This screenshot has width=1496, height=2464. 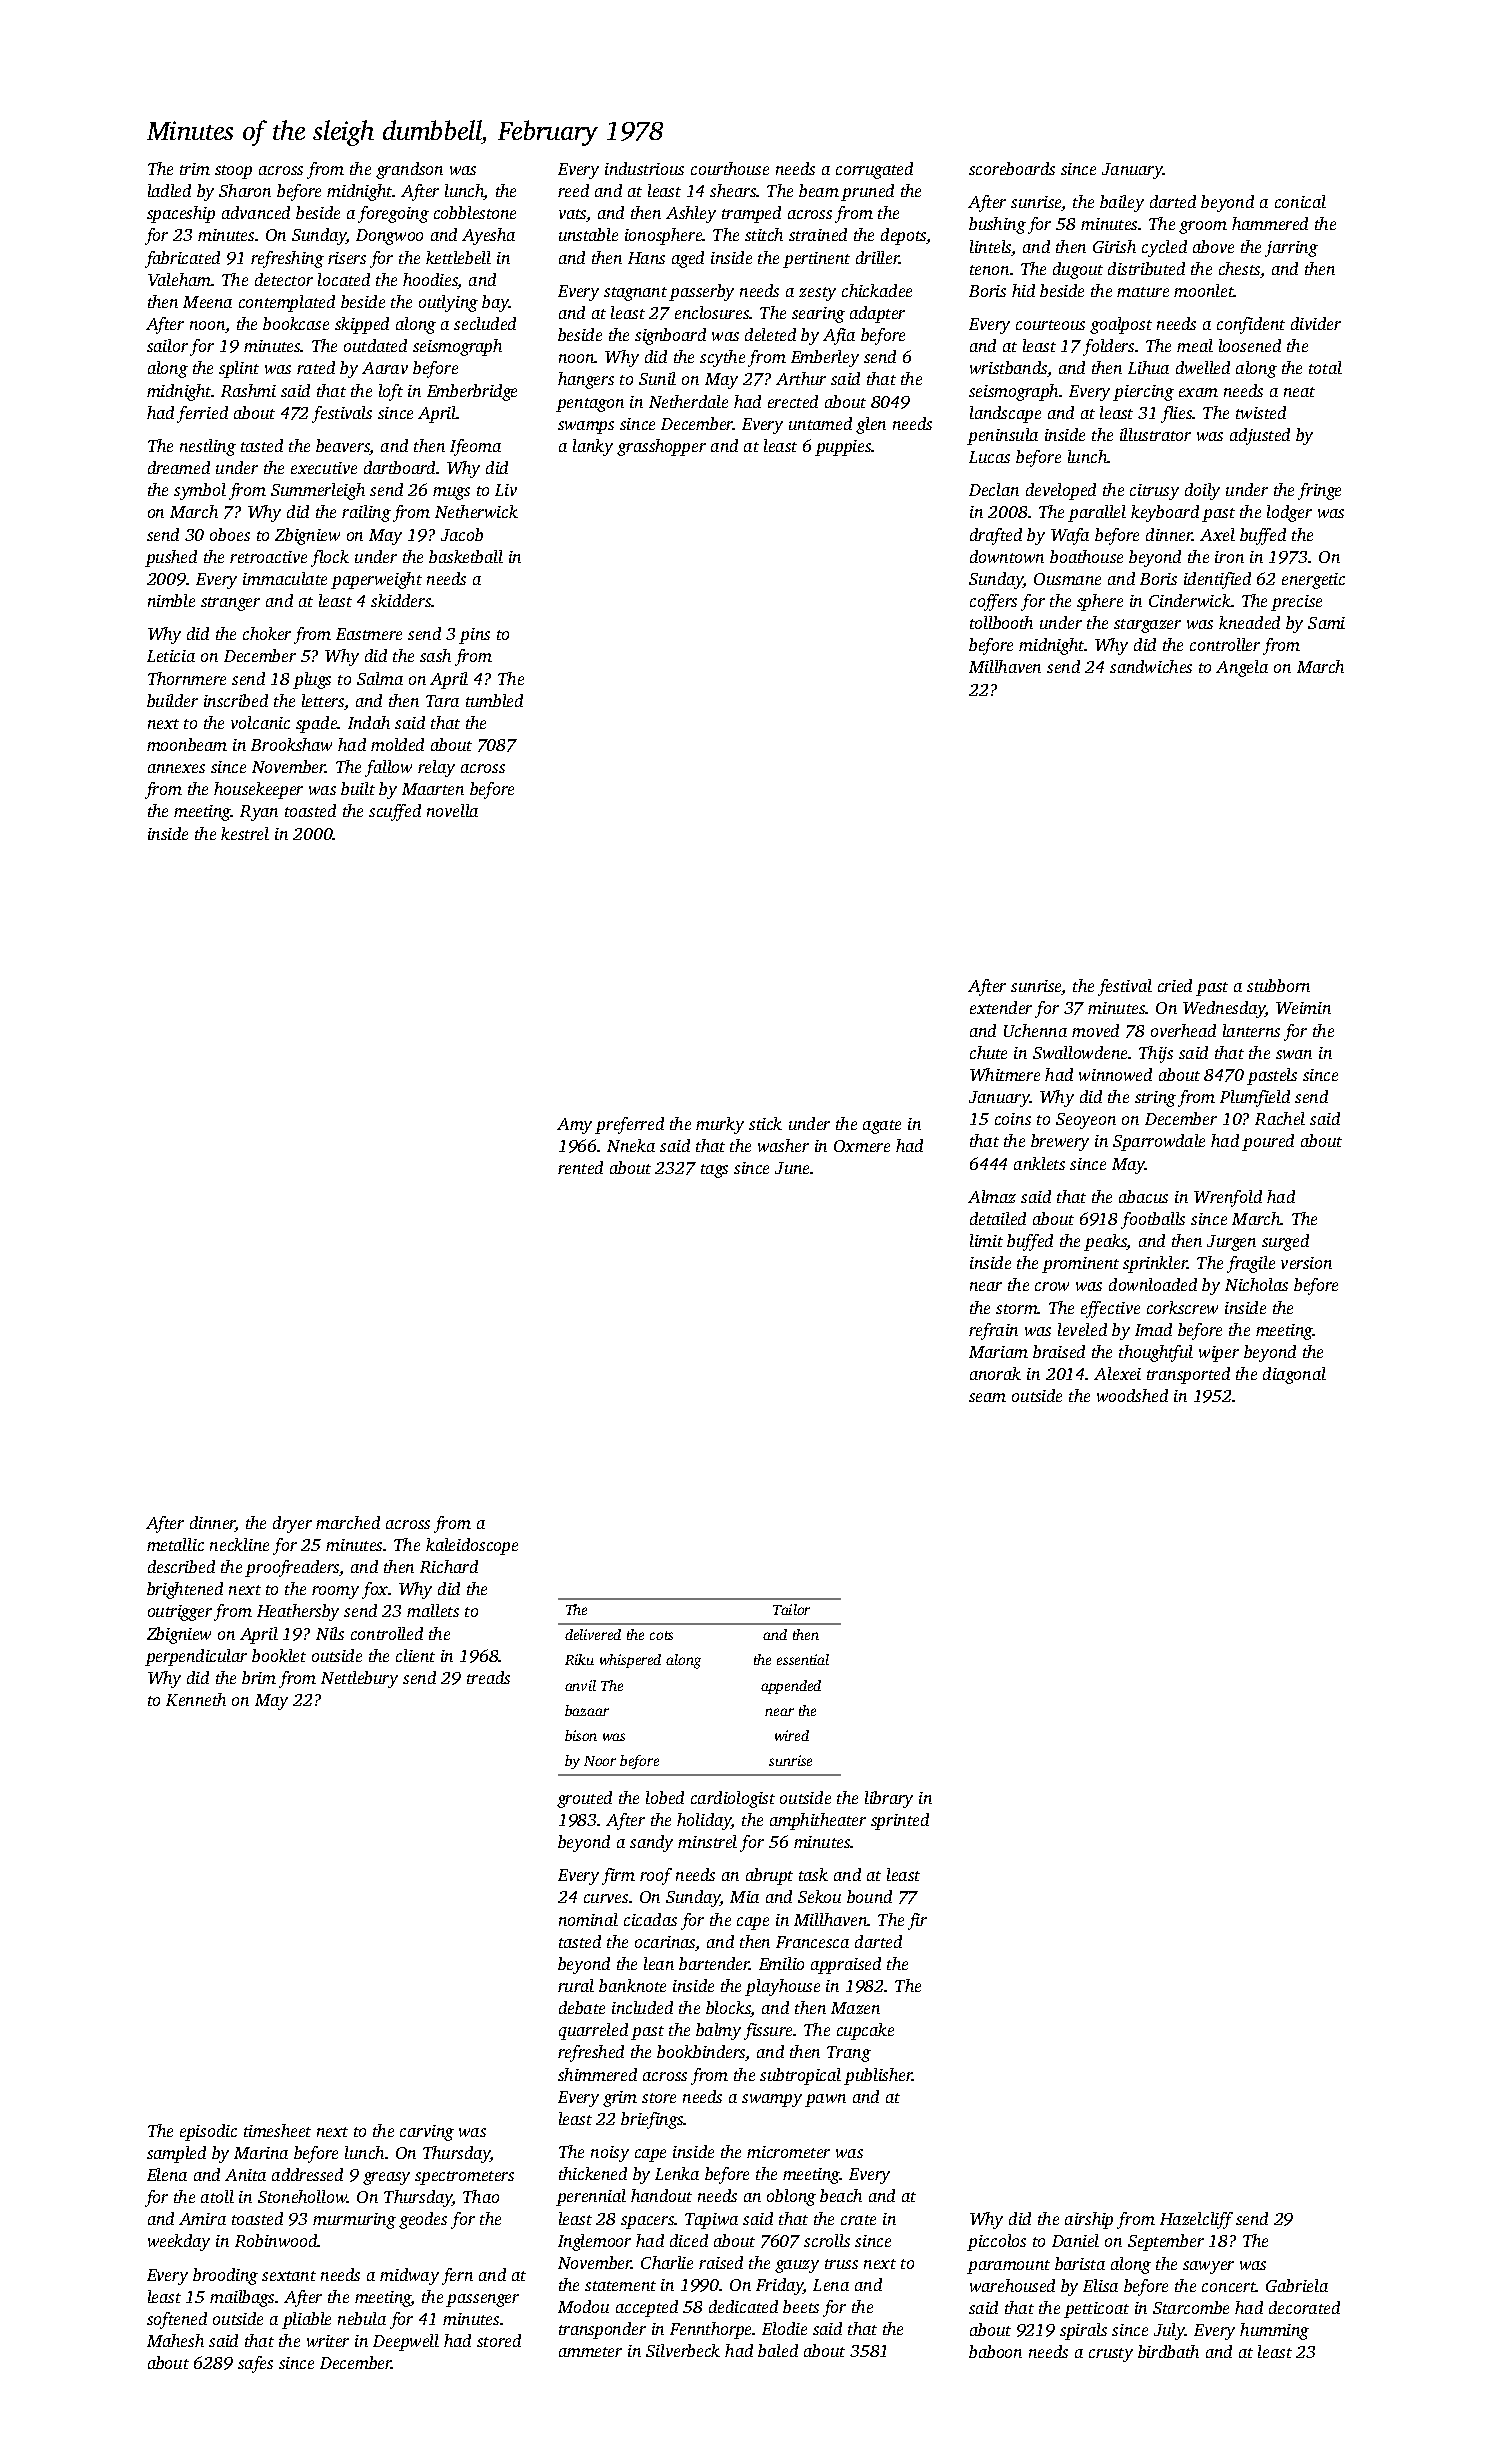 I want to click on Tailor, so click(x=791, y=1609).
